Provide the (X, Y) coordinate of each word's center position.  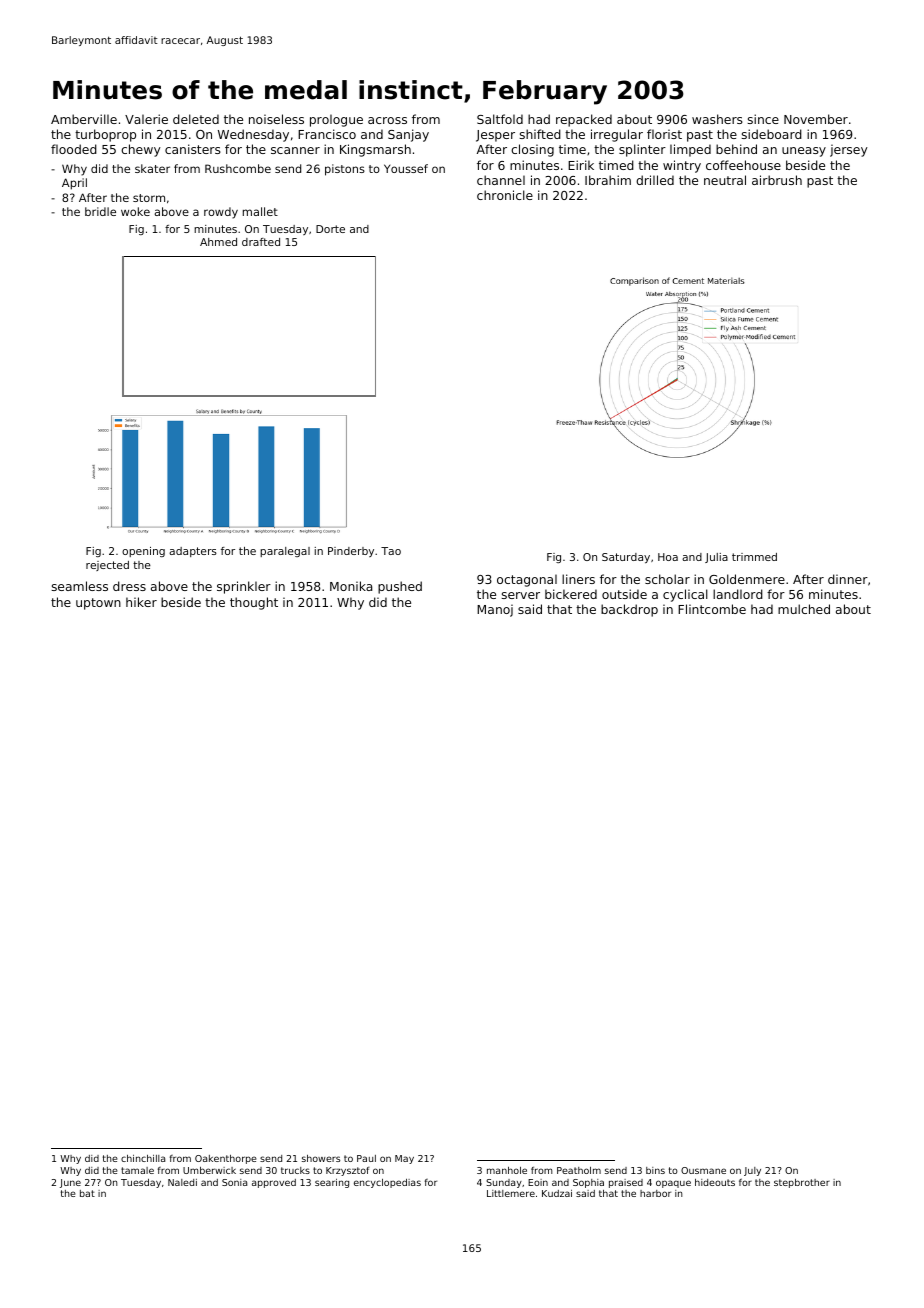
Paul (366, 1158)
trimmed (754, 557)
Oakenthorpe (226, 1159)
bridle (100, 211)
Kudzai (557, 1193)
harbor (655, 1193)
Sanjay (408, 135)
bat (87, 1193)
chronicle (505, 195)
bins (655, 1170)
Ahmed (218, 242)
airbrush (777, 180)
